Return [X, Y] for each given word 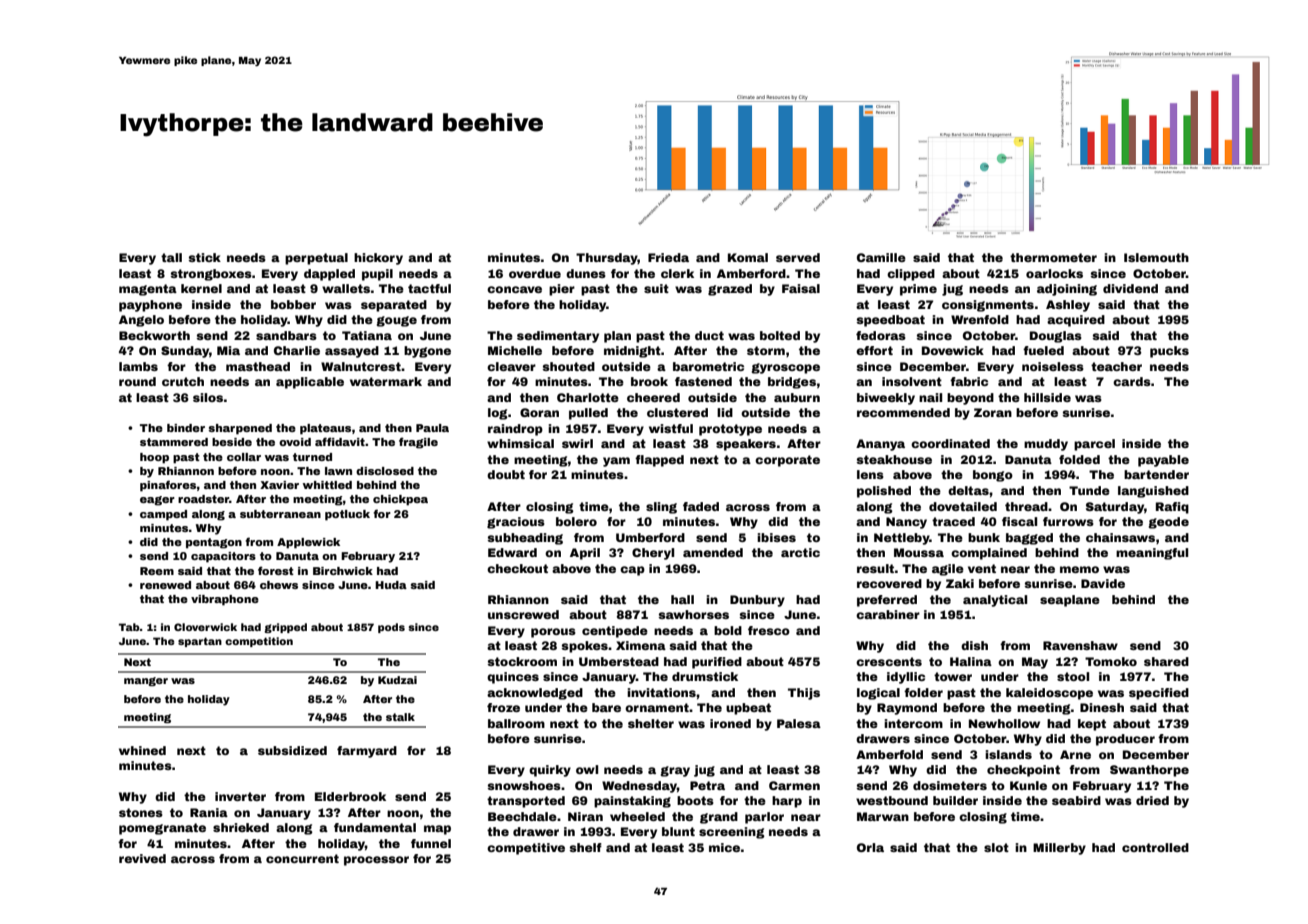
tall [171, 257]
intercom [913, 723]
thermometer [1053, 257]
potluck [347, 515]
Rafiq [1172, 508]
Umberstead [619, 661]
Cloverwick [205, 627]
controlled [1155, 847]
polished [884, 492]
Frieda [668, 257]
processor [376, 861]
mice [724, 847]
